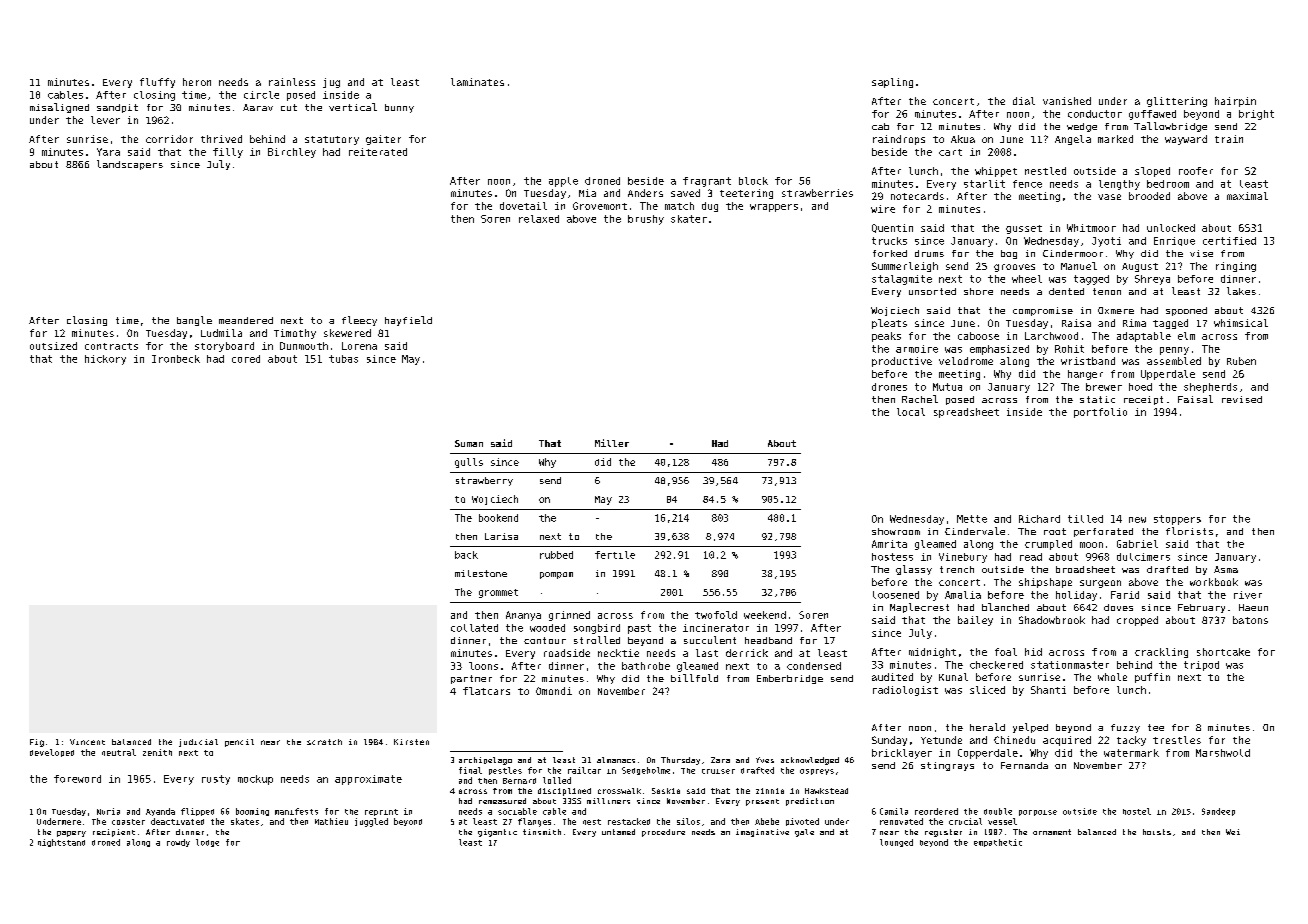  Describe the element at coordinates (481, 573) in the screenshot. I see `milestone` at that location.
